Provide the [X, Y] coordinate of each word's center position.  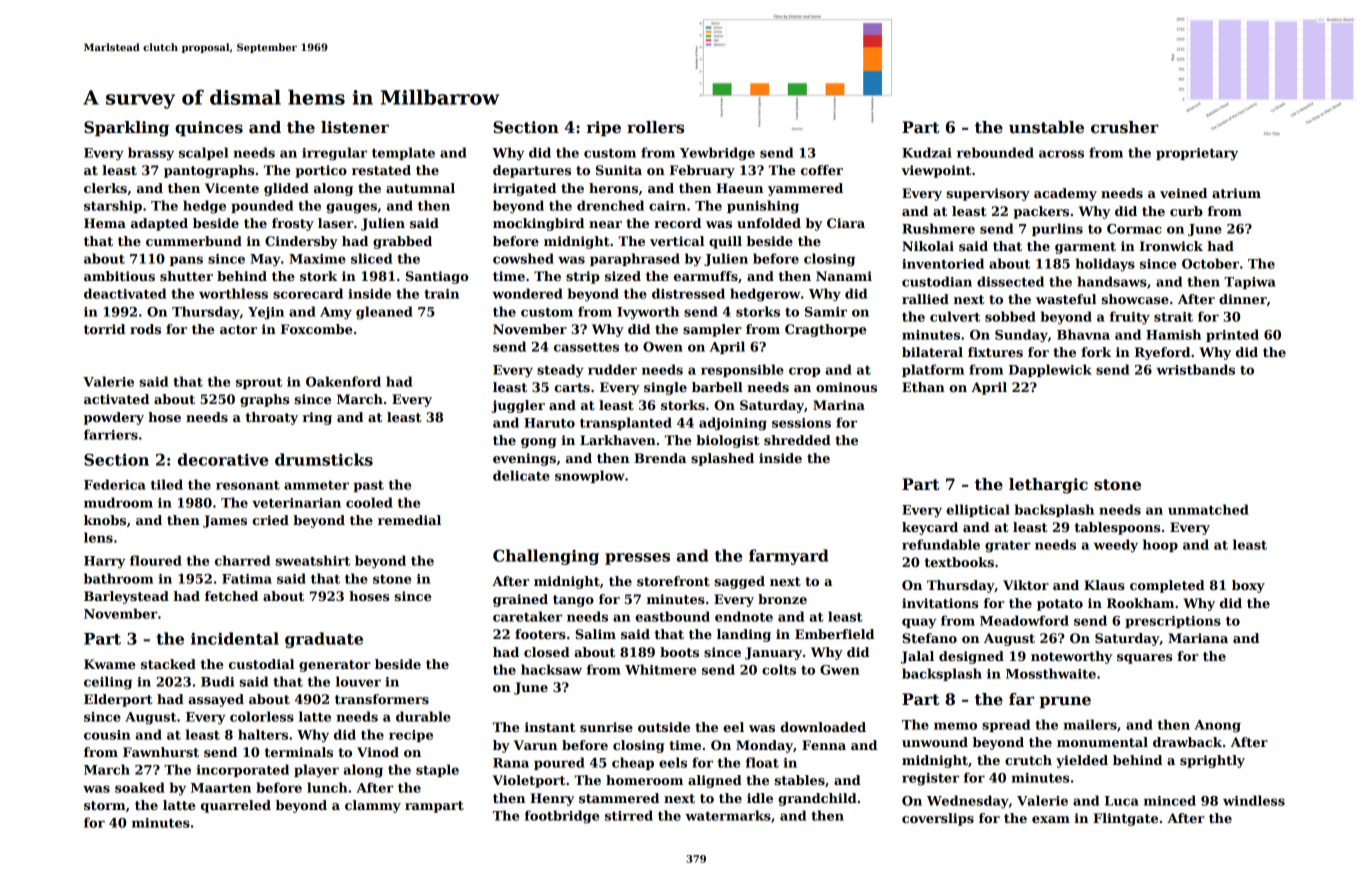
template [403, 153]
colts [779, 669]
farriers [111, 434]
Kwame [110, 664]
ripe [604, 128]
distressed [688, 293]
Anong [1218, 726]
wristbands [1195, 369]
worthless [233, 293]
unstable [1046, 127]
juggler [518, 406]
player [316, 771]
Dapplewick [1050, 370]
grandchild [817, 799]
